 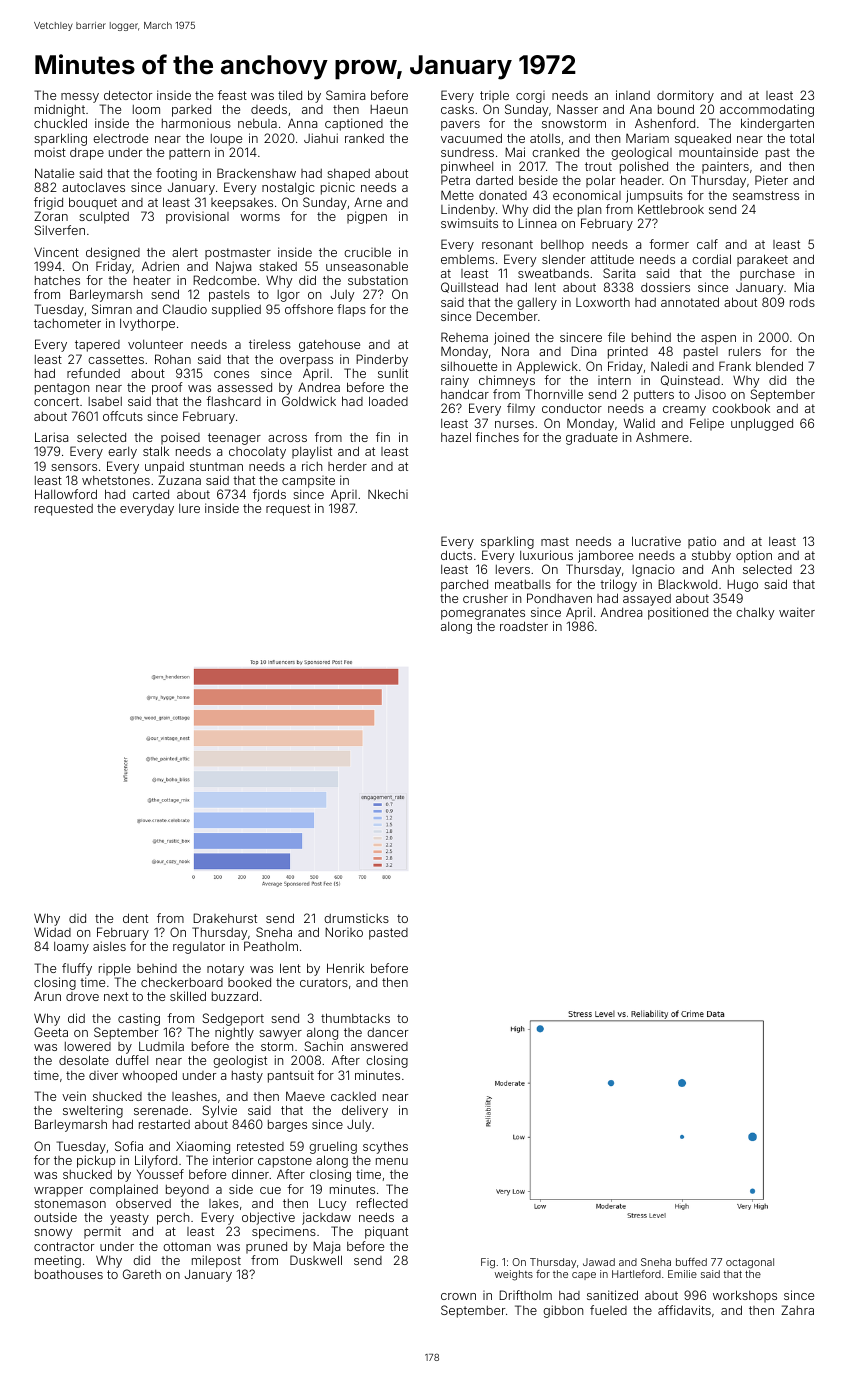 What do you see at coordinates (167, 388) in the screenshot?
I see `proof` at bounding box center [167, 388].
